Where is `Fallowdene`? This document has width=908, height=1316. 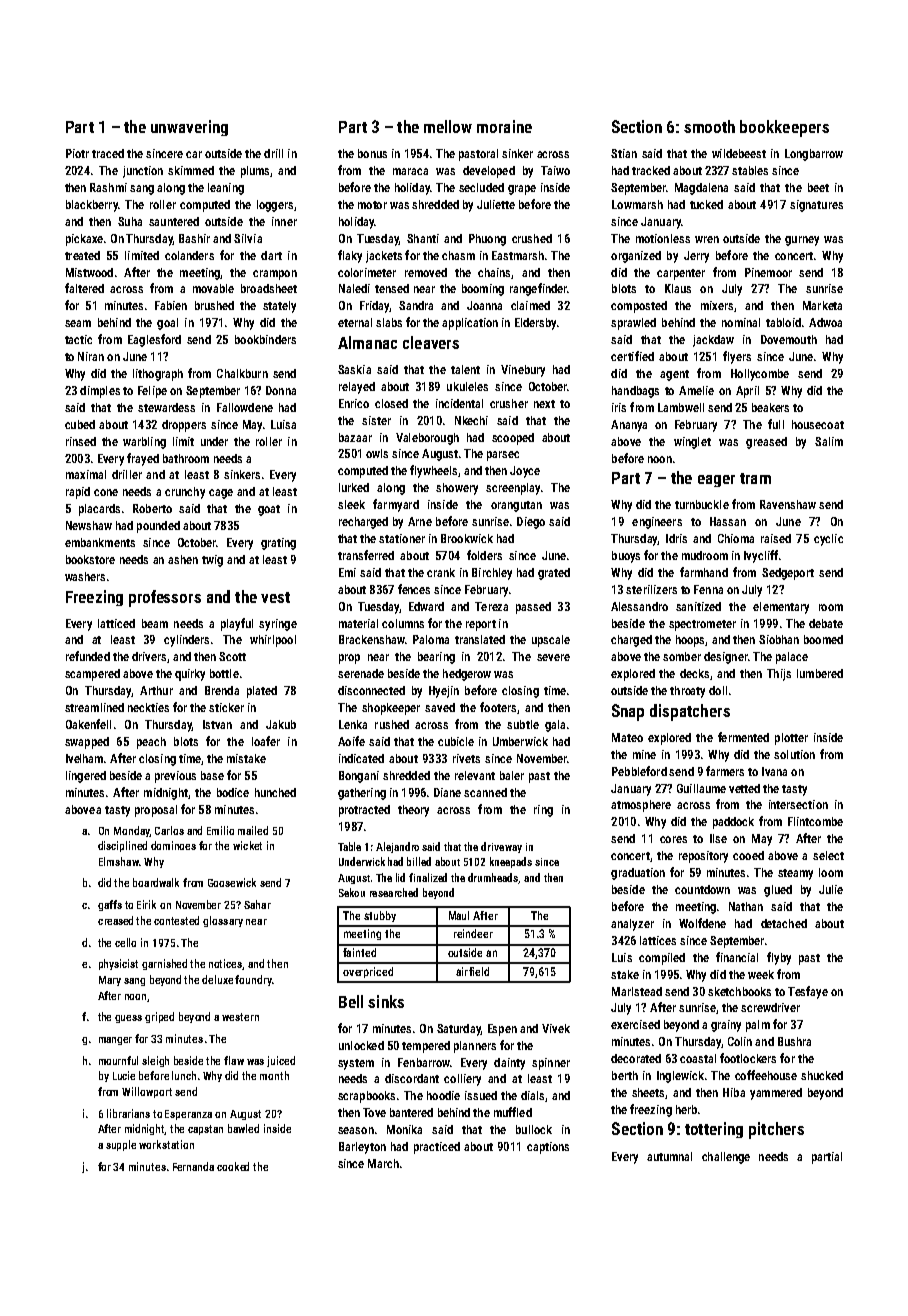 Fallowdene is located at coordinates (245, 407).
